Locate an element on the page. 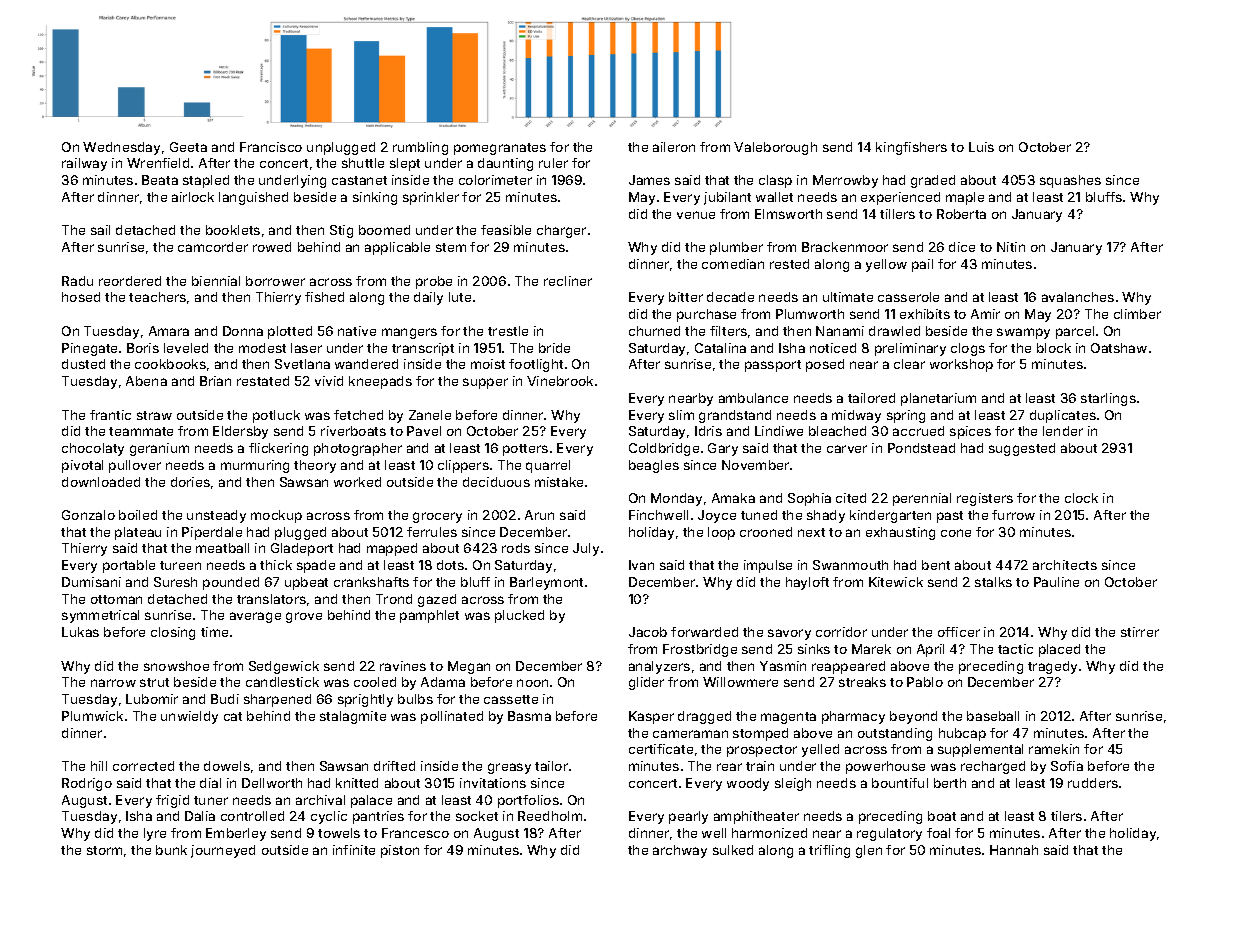  tilers is located at coordinates (1066, 816).
